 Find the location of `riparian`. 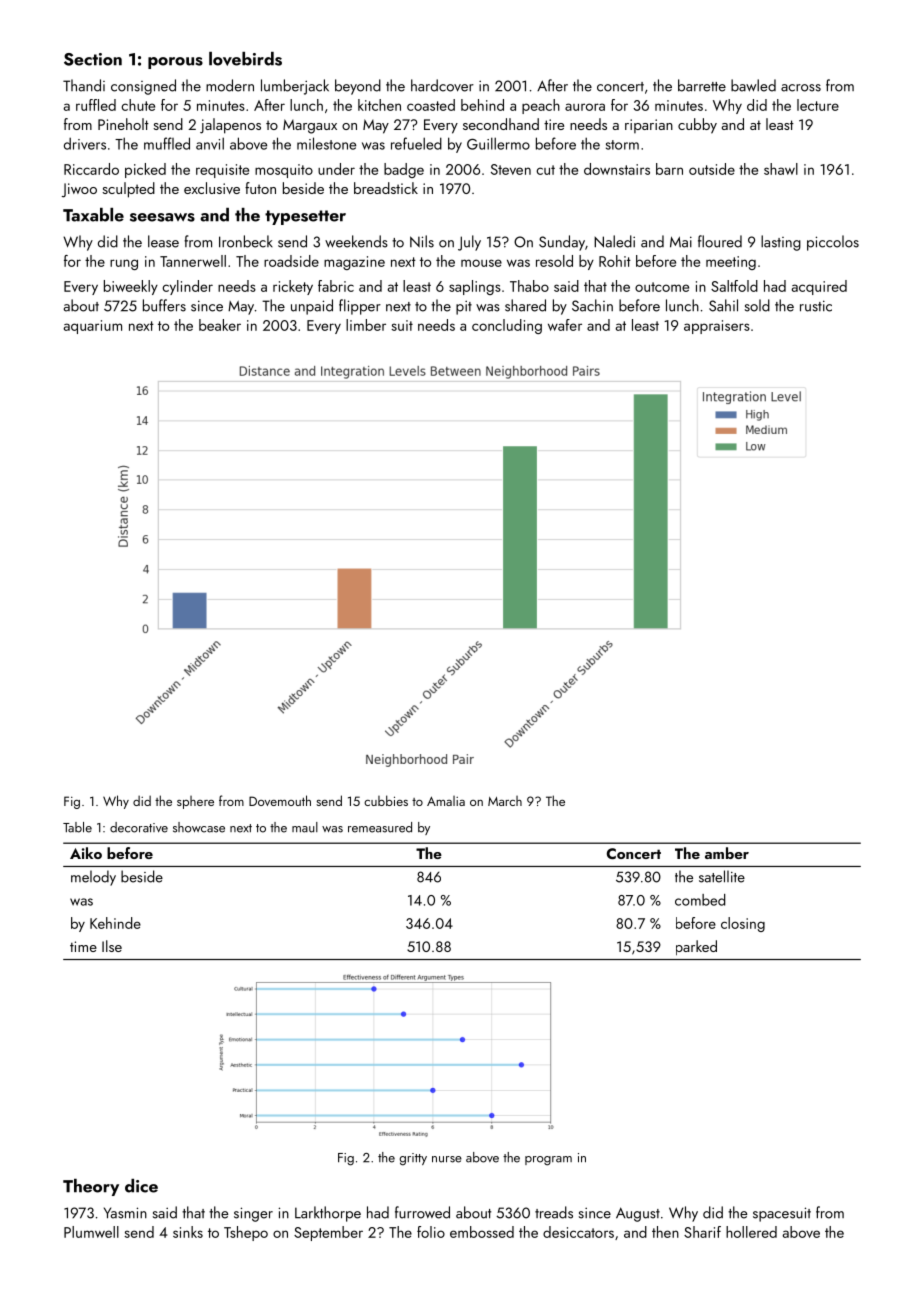

riparian is located at coordinates (649, 126).
